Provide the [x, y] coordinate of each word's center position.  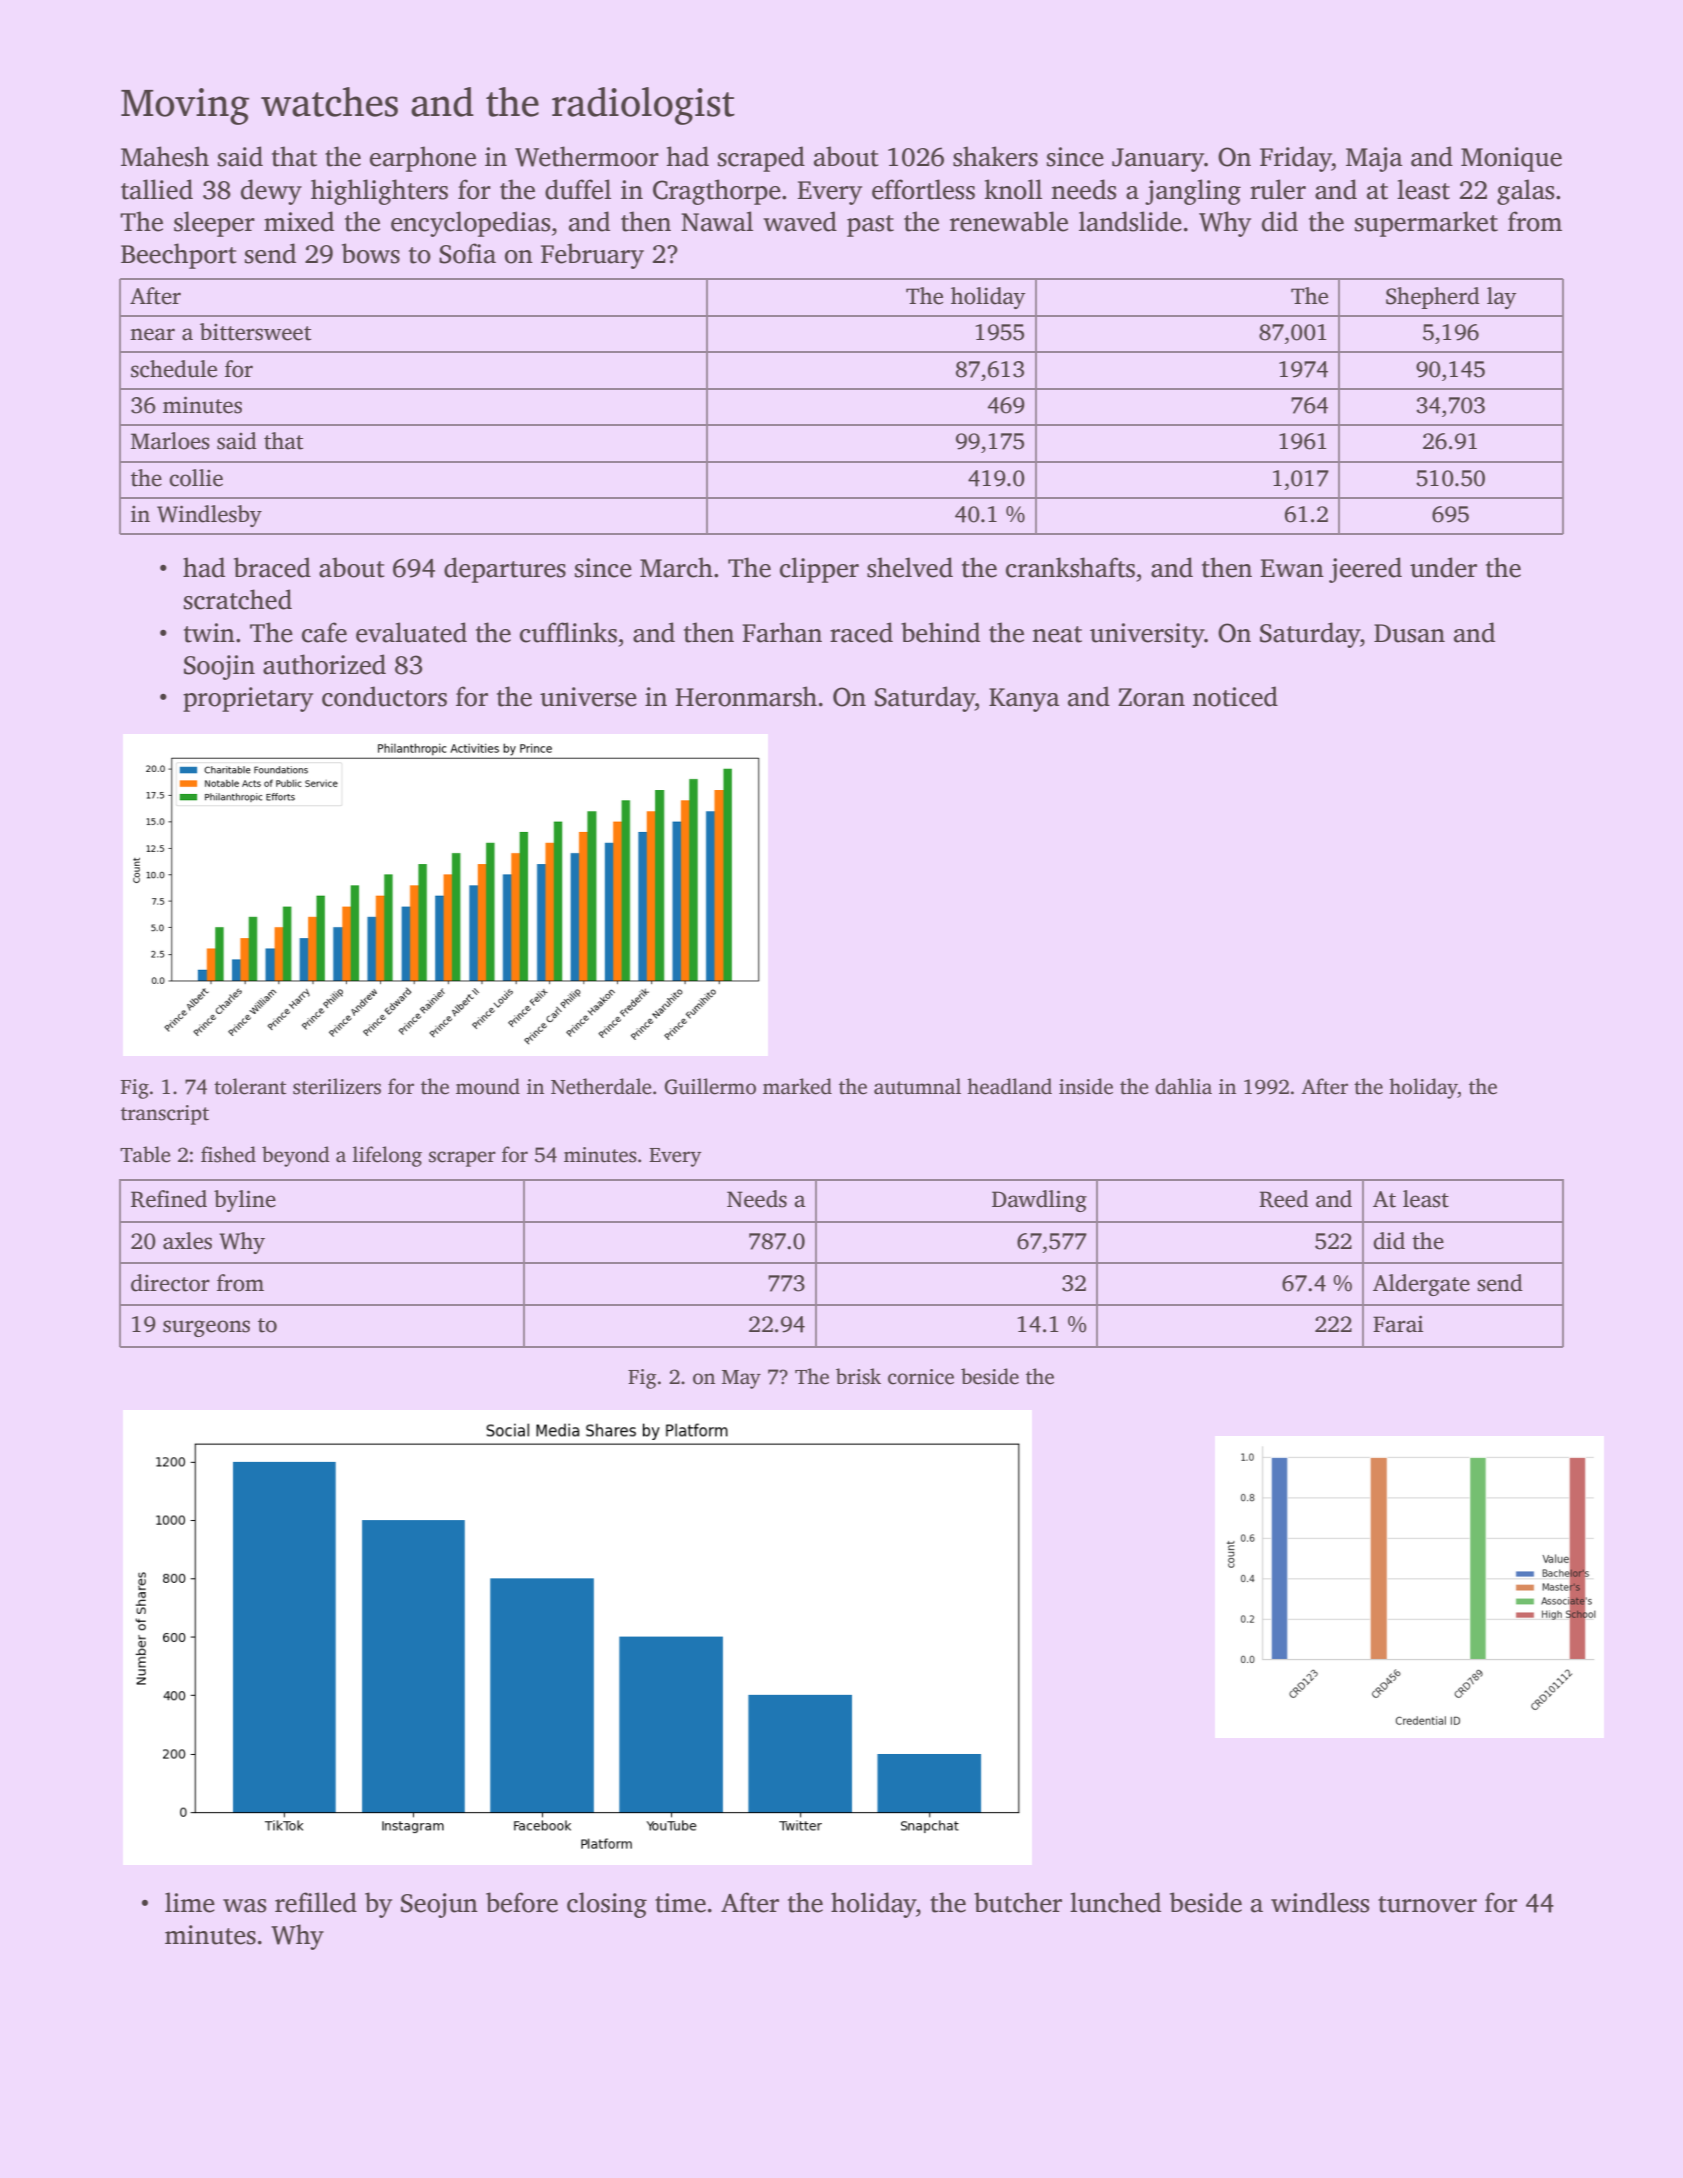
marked [797, 1086]
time [680, 1903]
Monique [1511, 159]
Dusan [1409, 633]
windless [1320, 1902]
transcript [165, 1115]
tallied [157, 189]
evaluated [411, 632]
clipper [819, 570]
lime [190, 1902]
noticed [1235, 696]
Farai [1398, 1324]
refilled [316, 1902]
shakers [995, 156]
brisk [858, 1376]
